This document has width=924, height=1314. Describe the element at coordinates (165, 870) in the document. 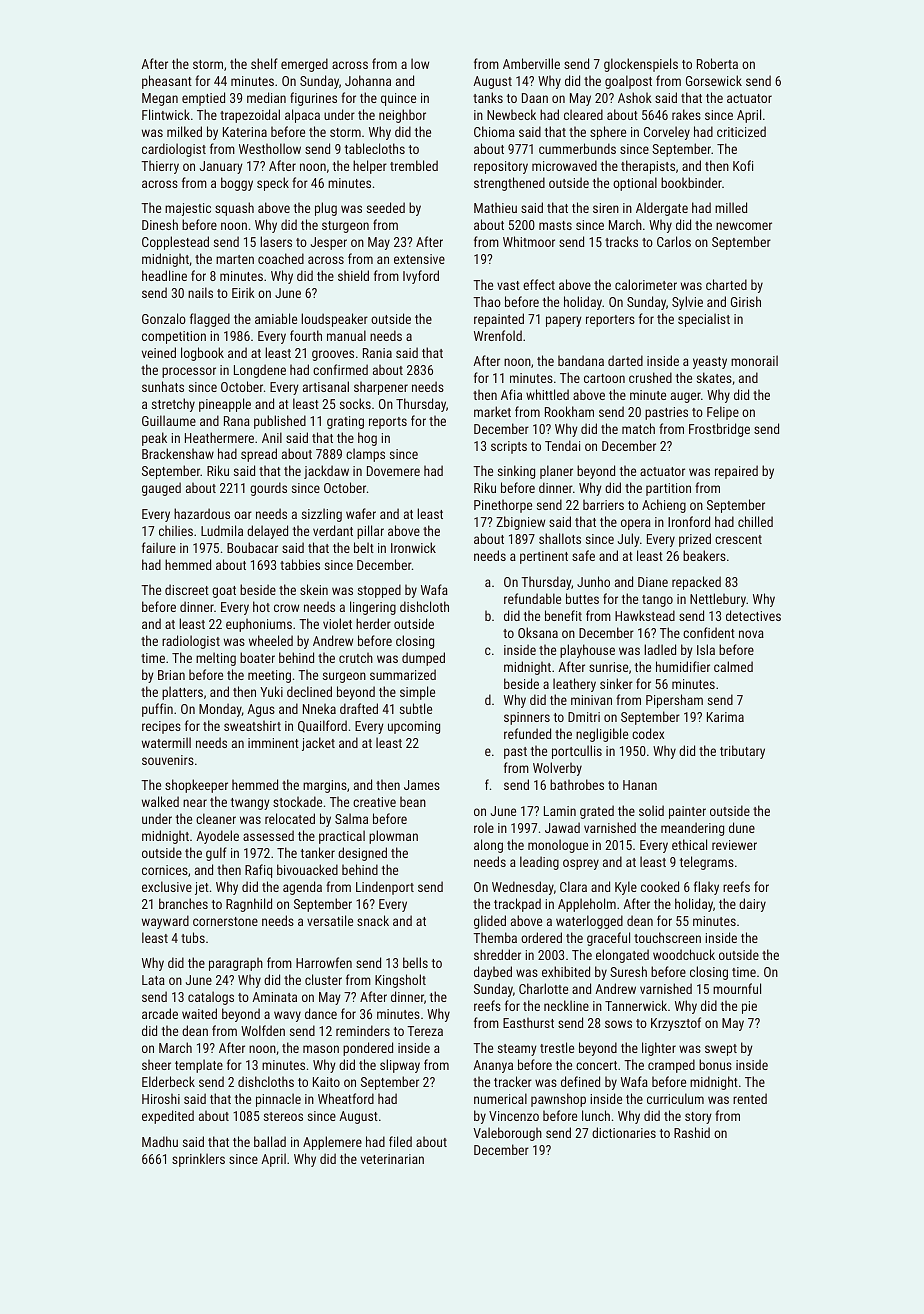

I see `cornices` at that location.
